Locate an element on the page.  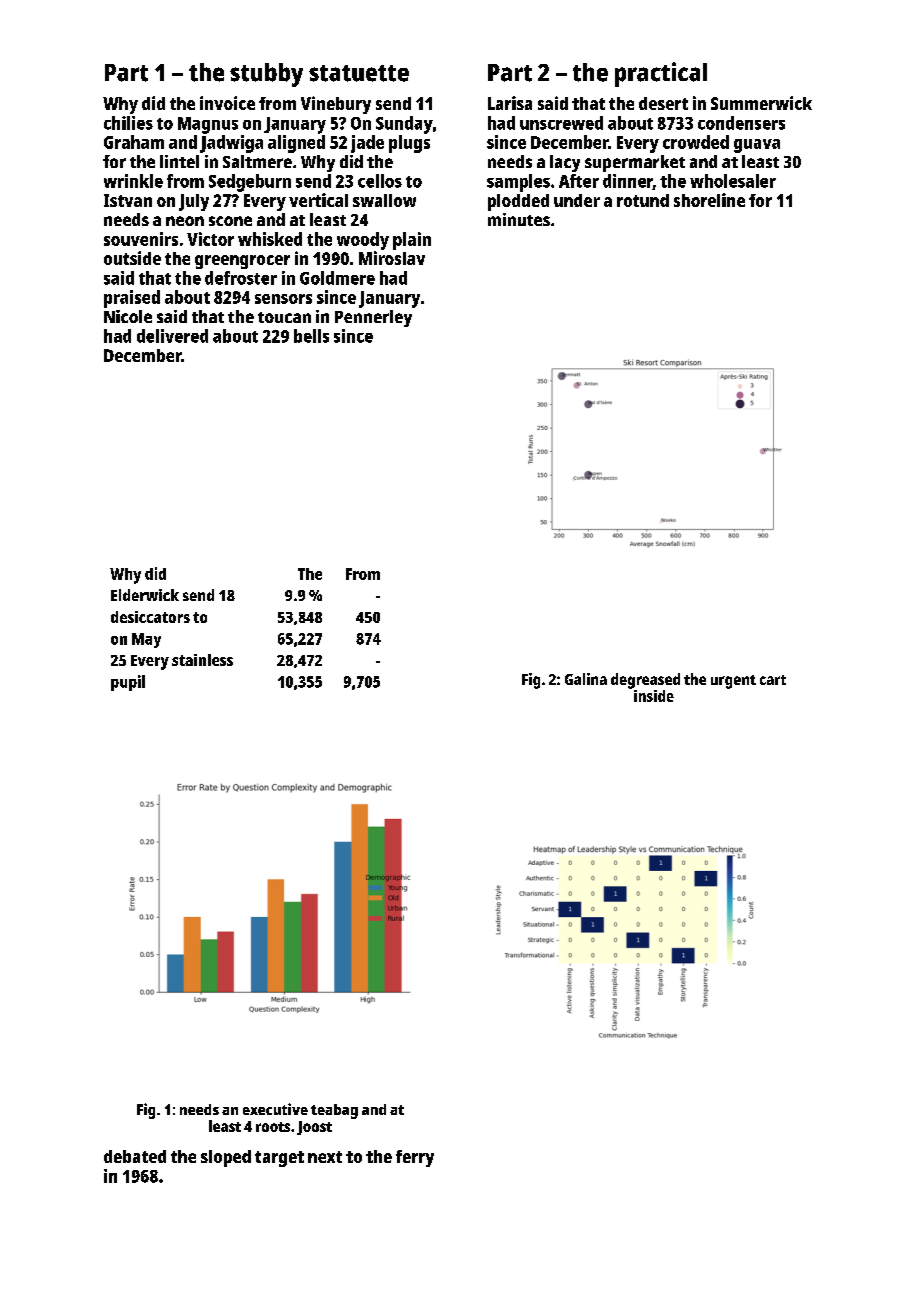
ferry is located at coordinates (415, 1158).
